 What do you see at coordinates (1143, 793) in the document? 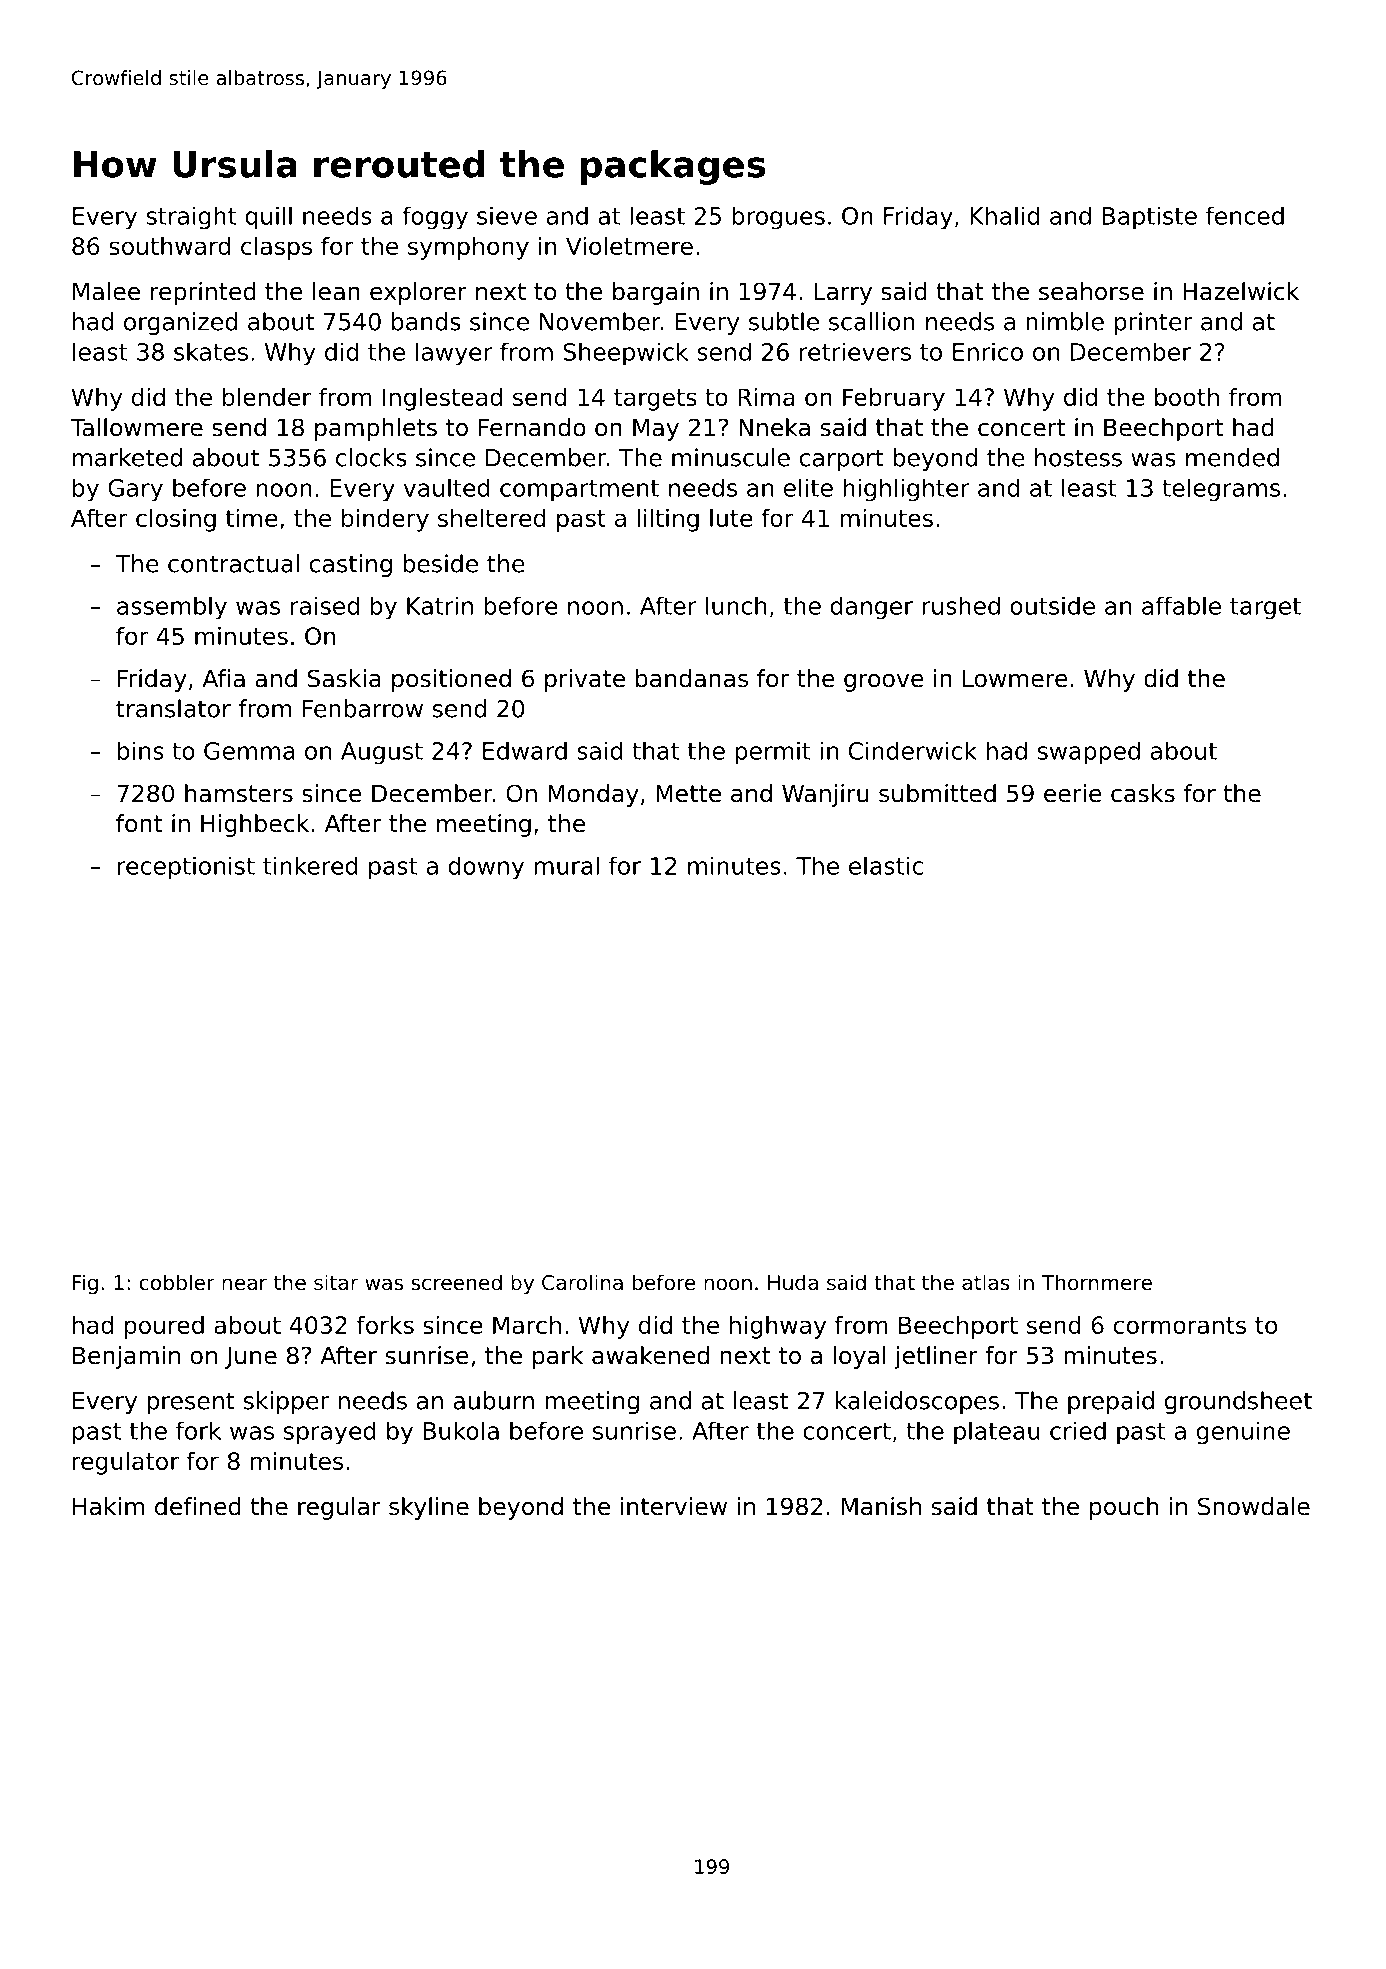
I see `casks` at bounding box center [1143, 793].
